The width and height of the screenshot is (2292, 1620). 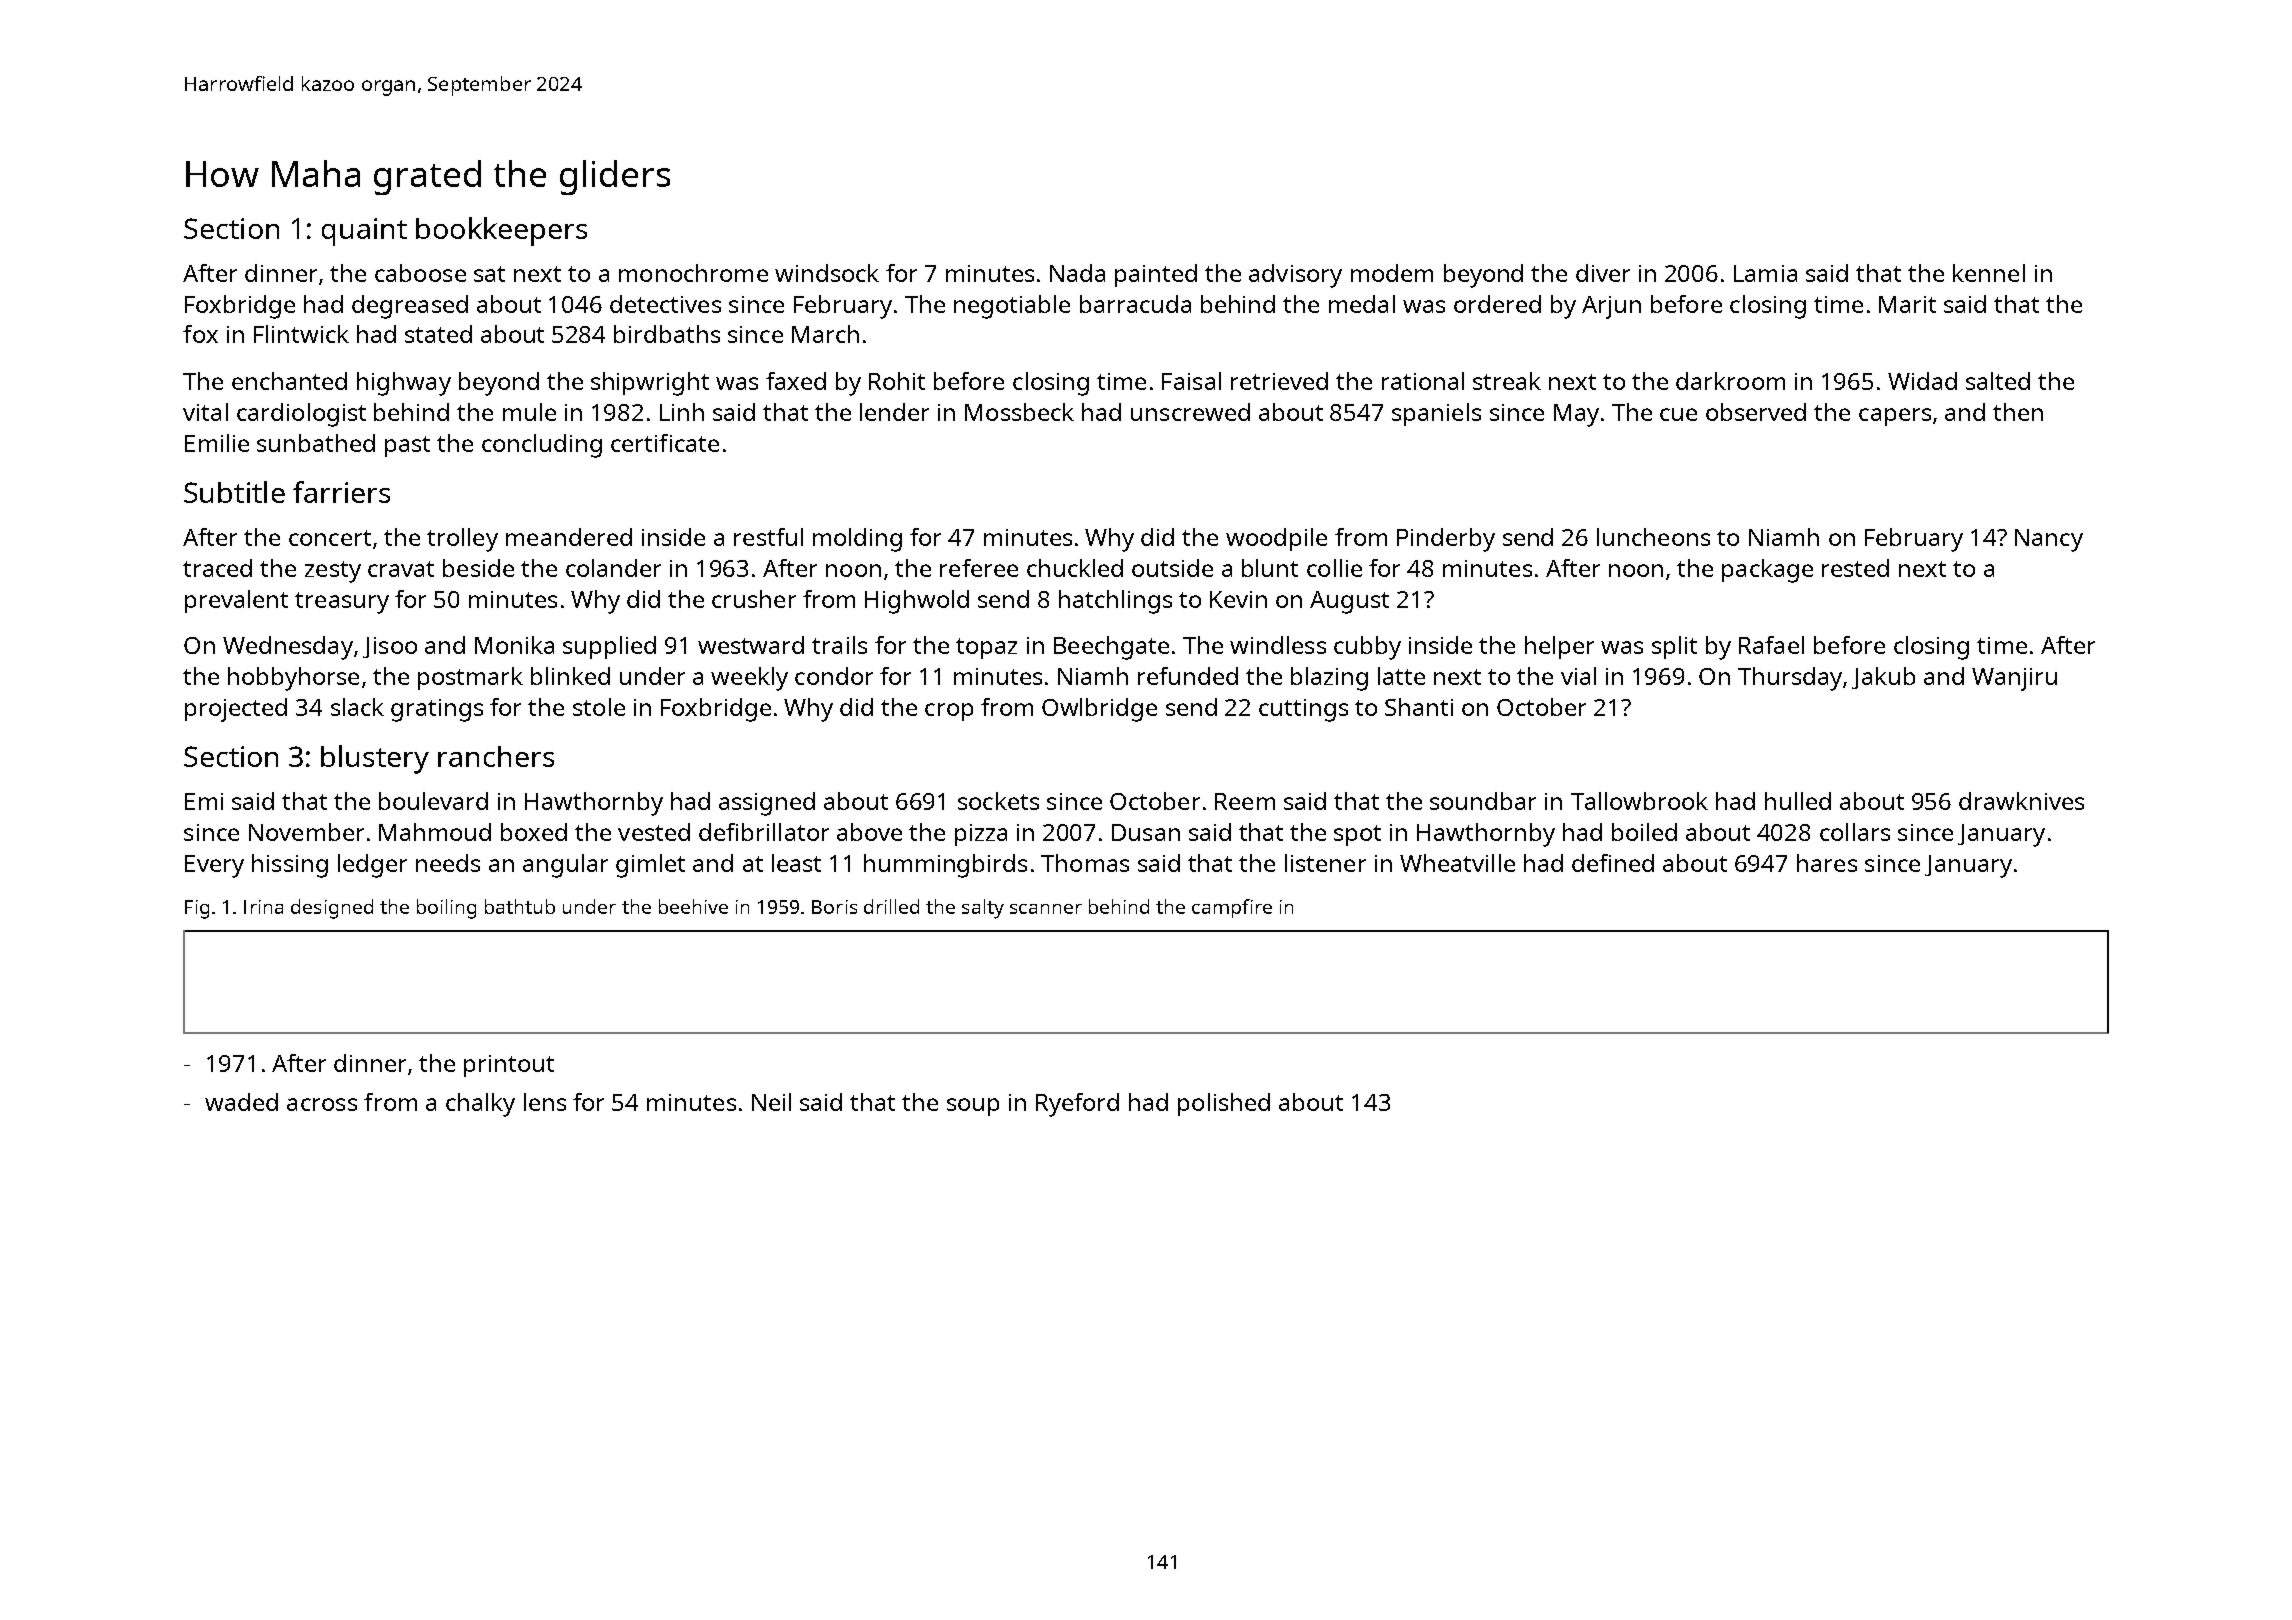 What do you see at coordinates (217, 568) in the screenshot?
I see `traced` at bounding box center [217, 568].
